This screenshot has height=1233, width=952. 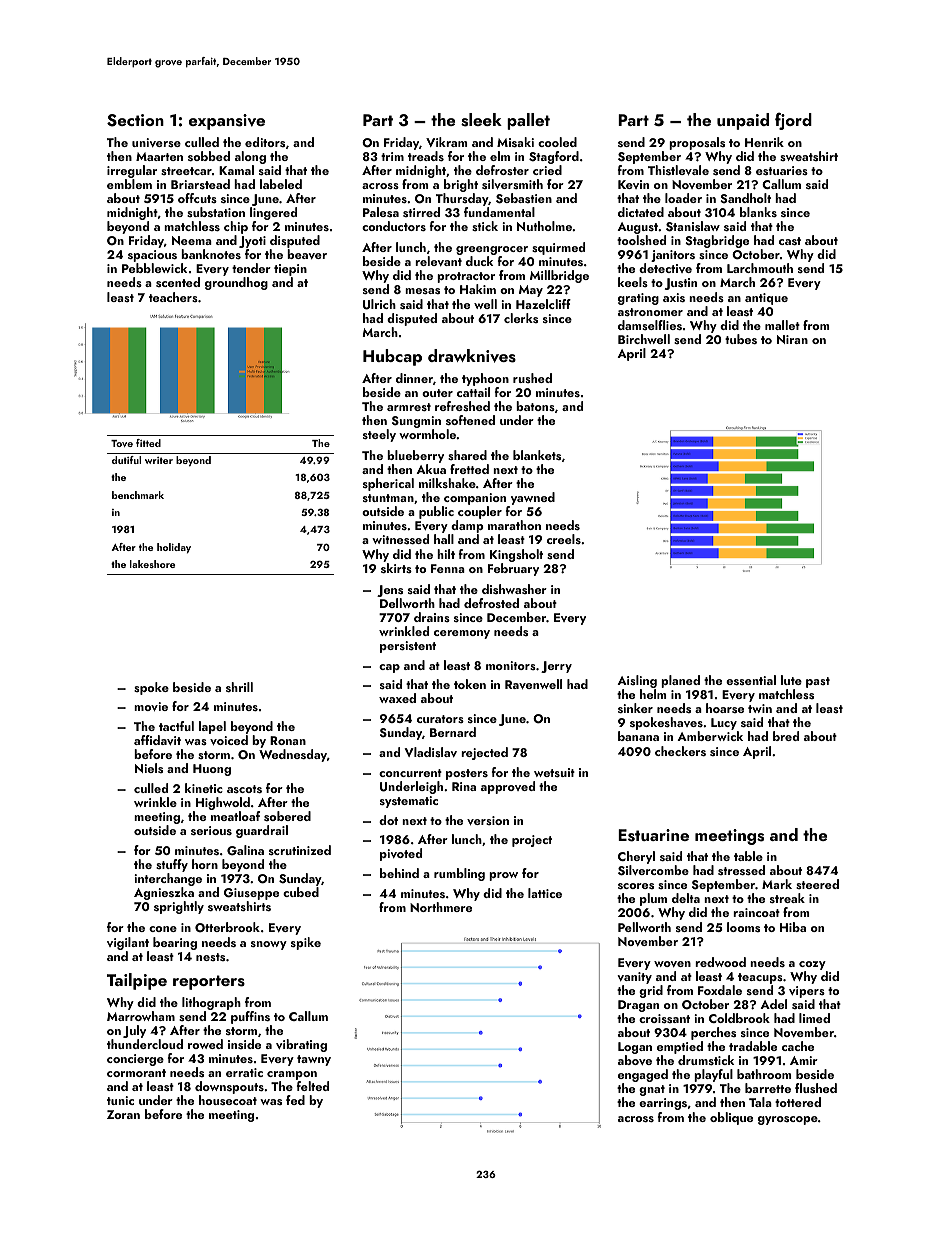 I want to click on housecoat, so click(x=228, y=1100).
